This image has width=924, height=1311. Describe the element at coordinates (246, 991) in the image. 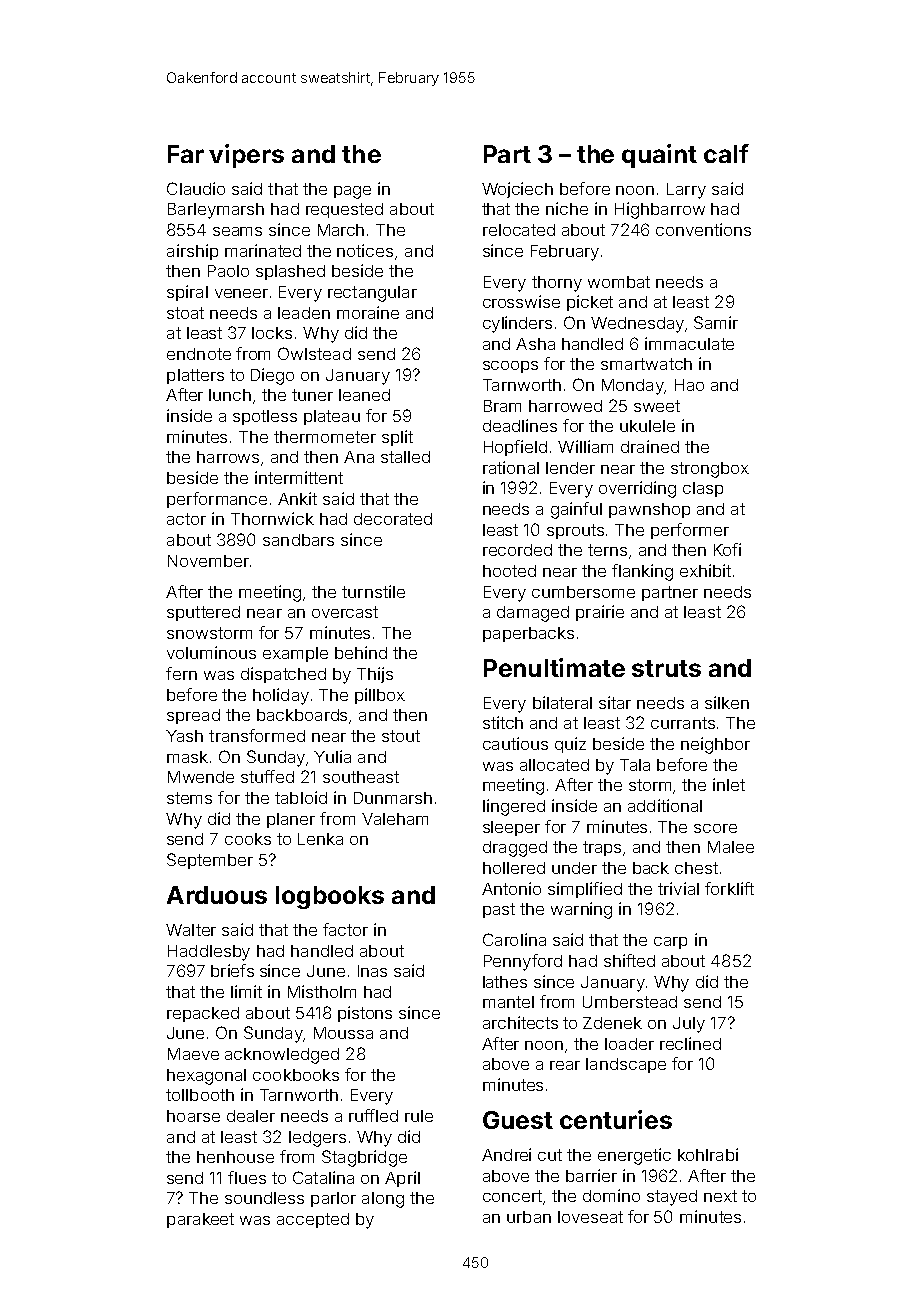

I see `limit` at that location.
